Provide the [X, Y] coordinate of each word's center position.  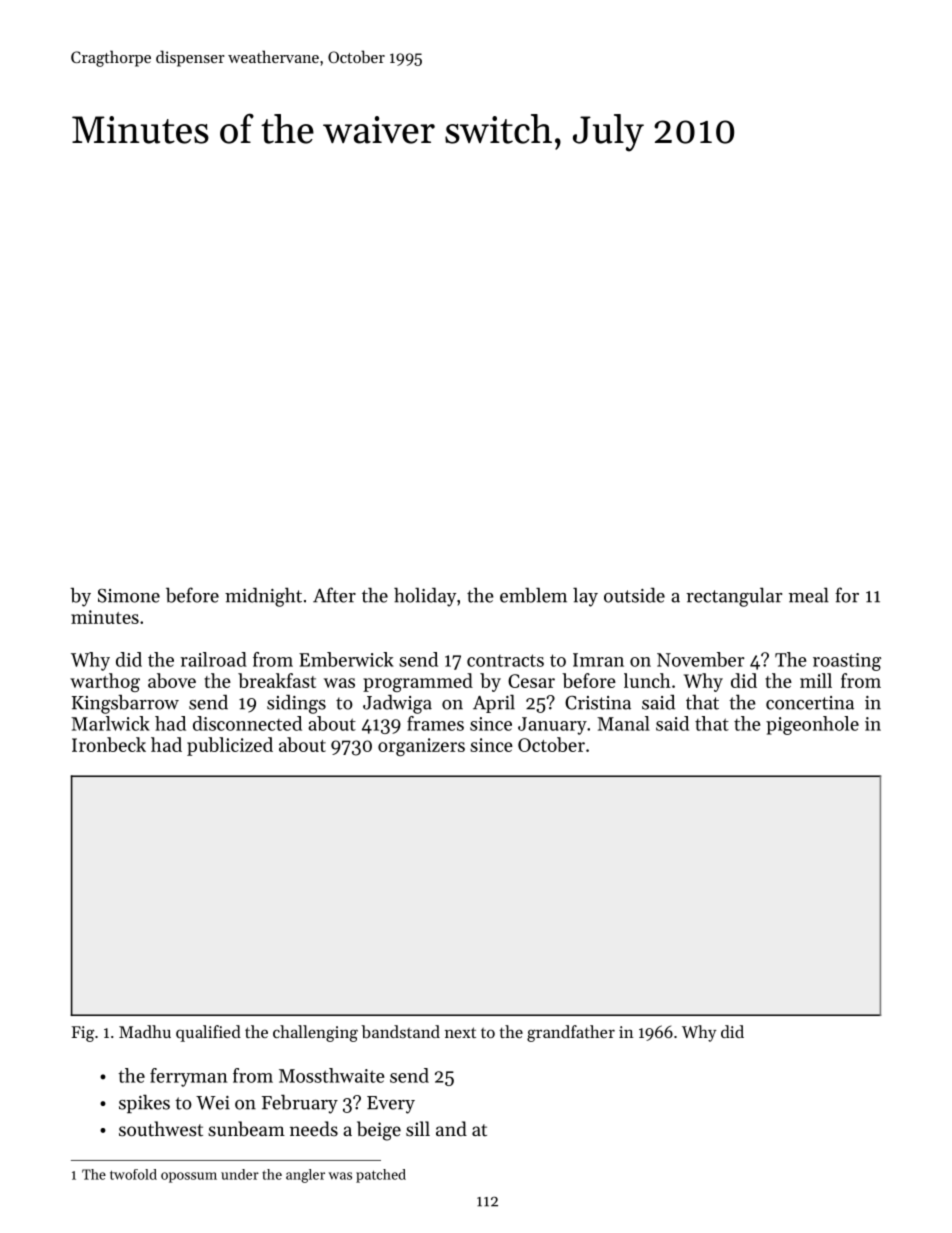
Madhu [145, 1031]
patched [381, 1176]
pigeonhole [812, 725]
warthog [105, 682]
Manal [623, 723]
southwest [161, 1128]
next [460, 1032]
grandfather [571, 1033]
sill [418, 1128]
